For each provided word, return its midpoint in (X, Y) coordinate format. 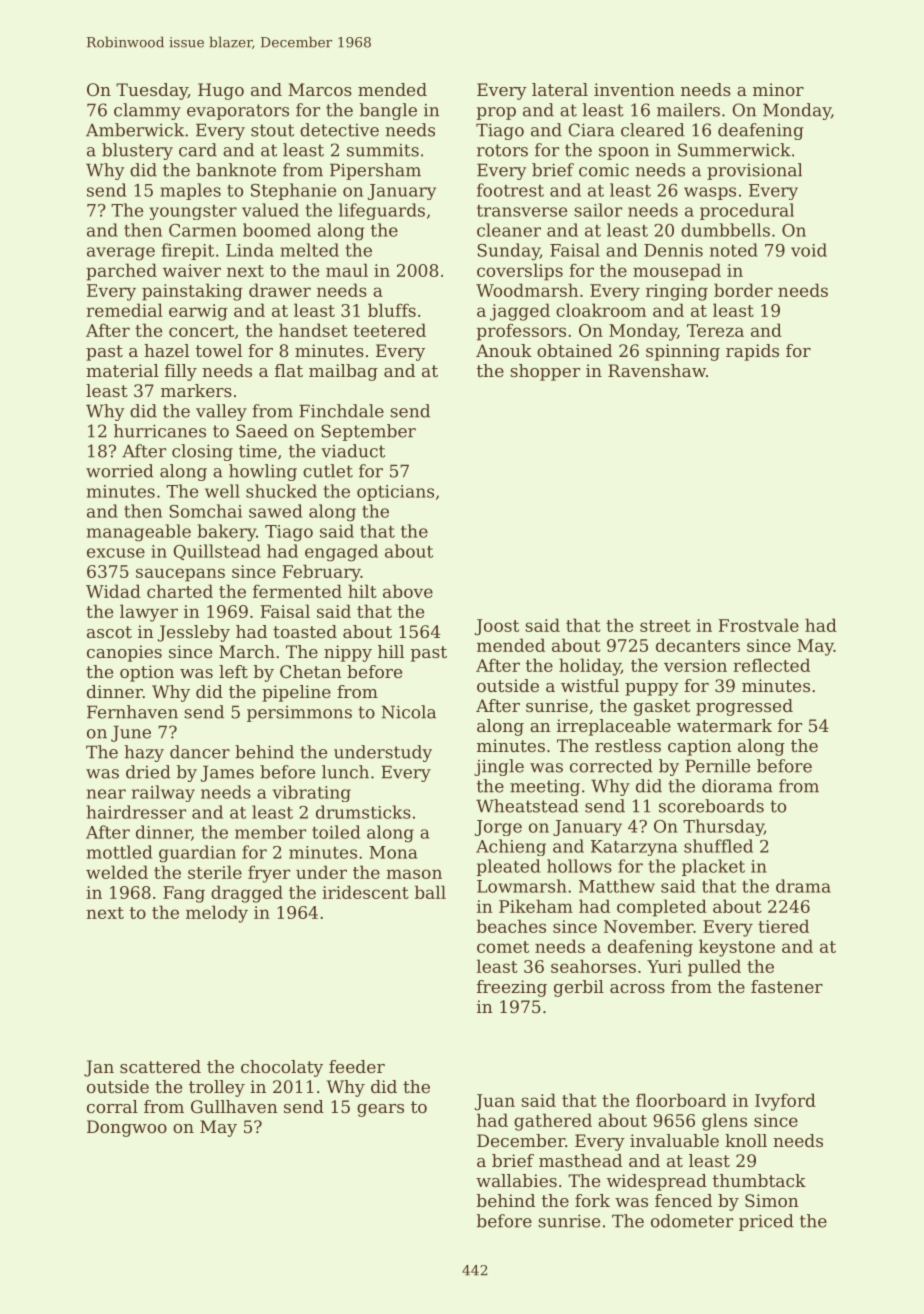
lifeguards (382, 211)
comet (503, 947)
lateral (560, 89)
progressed (744, 707)
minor (778, 89)
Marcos (320, 89)
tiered (783, 926)
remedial (124, 310)
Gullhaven (234, 1106)
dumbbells (725, 230)
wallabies (516, 1180)
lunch (345, 772)
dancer (200, 752)
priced (766, 1222)
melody (217, 914)
